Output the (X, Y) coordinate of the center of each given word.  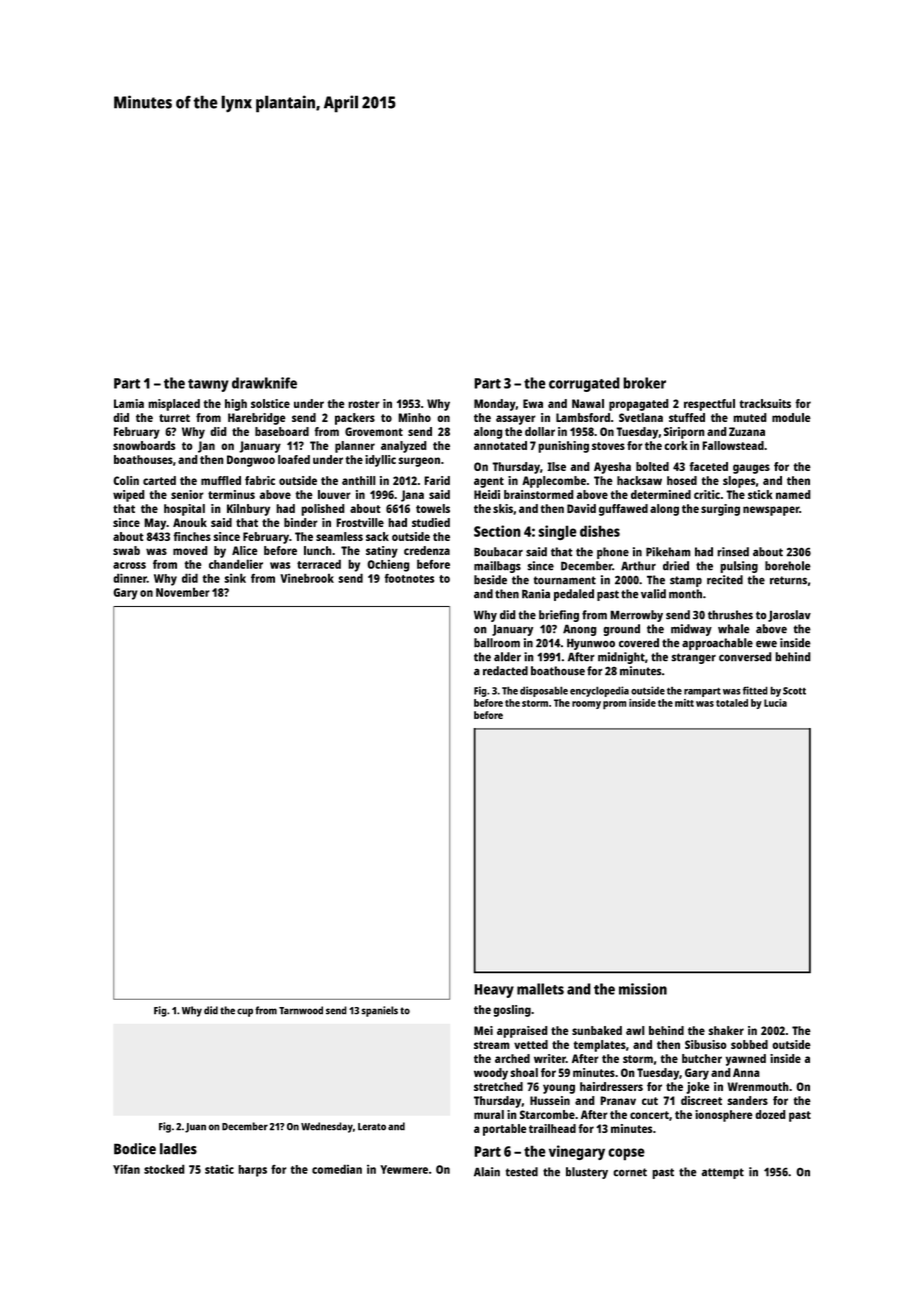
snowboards (144, 445)
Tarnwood (301, 1010)
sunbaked (597, 1030)
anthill (358, 480)
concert (649, 1115)
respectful (709, 405)
